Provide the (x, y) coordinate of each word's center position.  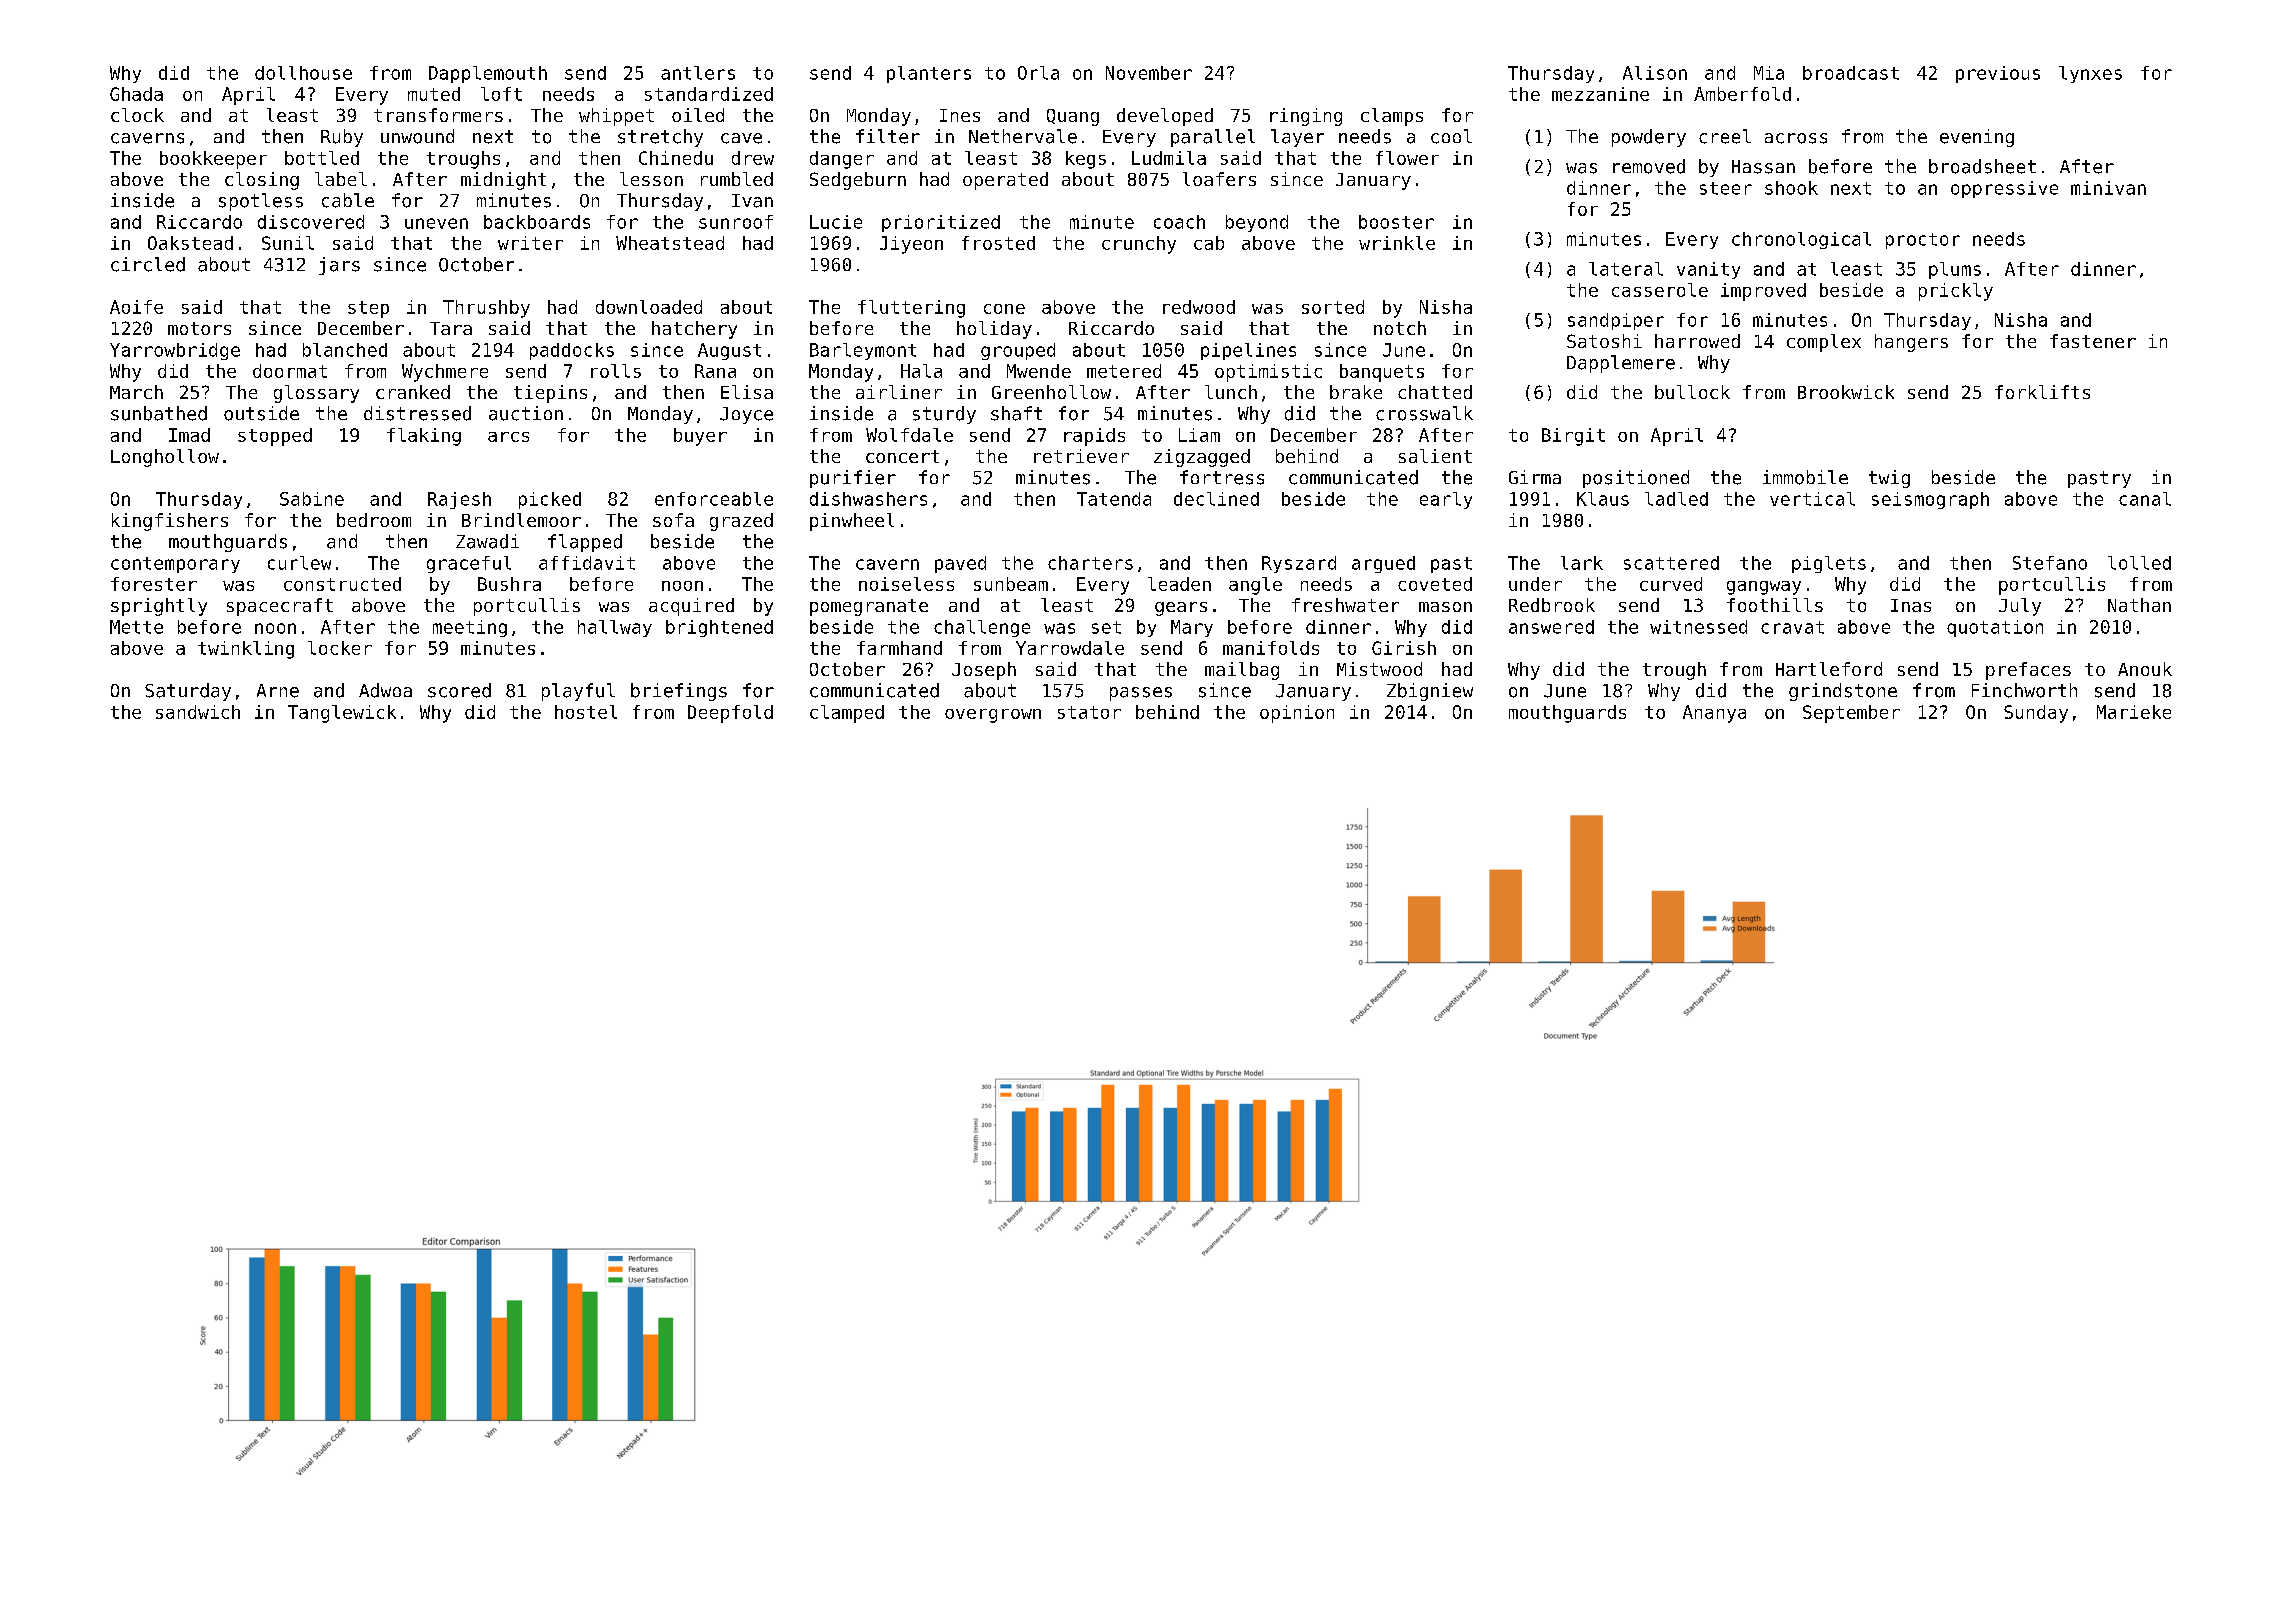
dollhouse (303, 73)
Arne (278, 691)
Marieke (2134, 712)
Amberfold (1742, 94)
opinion (1297, 714)
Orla (1038, 73)
